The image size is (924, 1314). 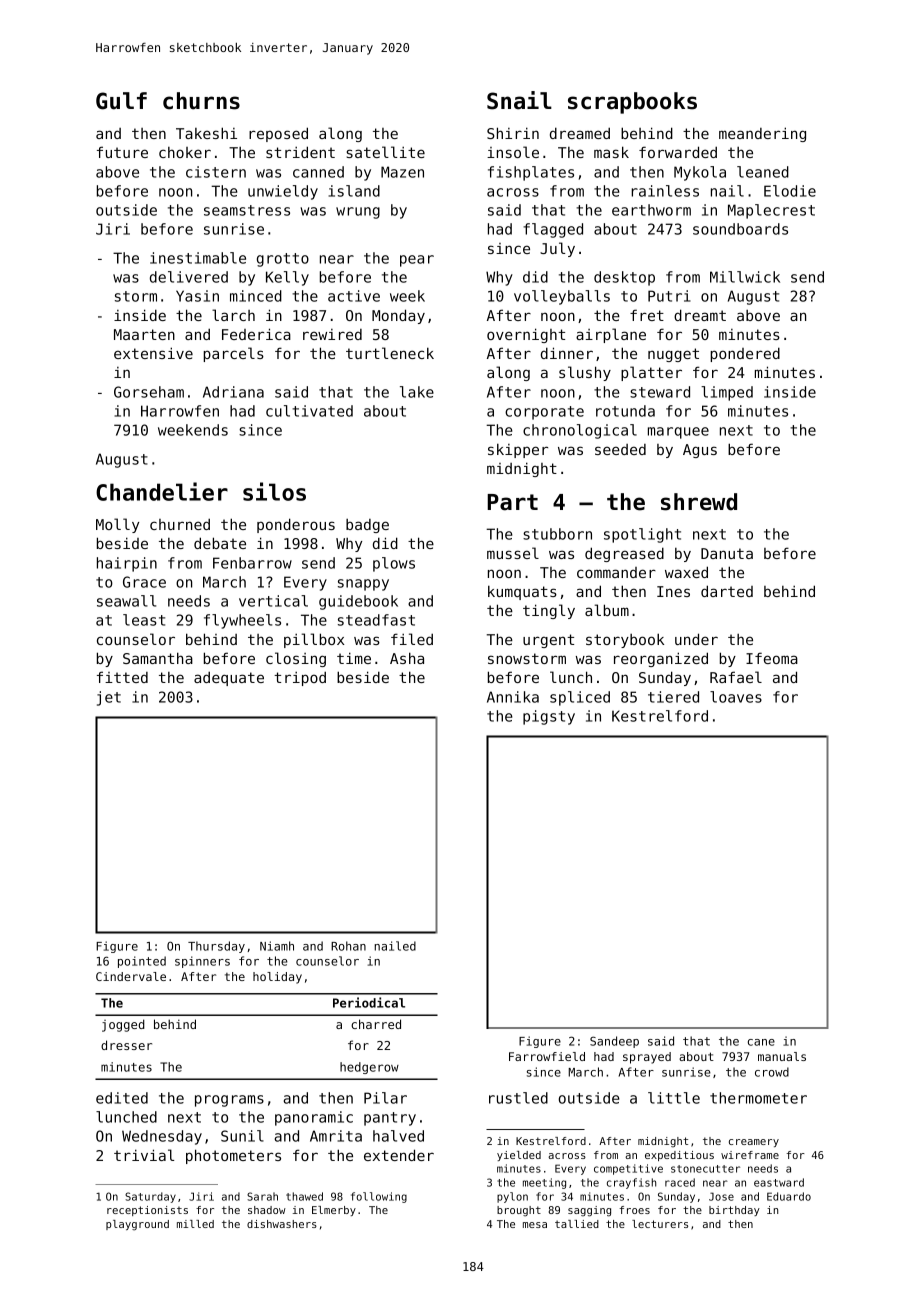 What do you see at coordinates (121, 101) in the page?
I see `Gulf` at bounding box center [121, 101].
